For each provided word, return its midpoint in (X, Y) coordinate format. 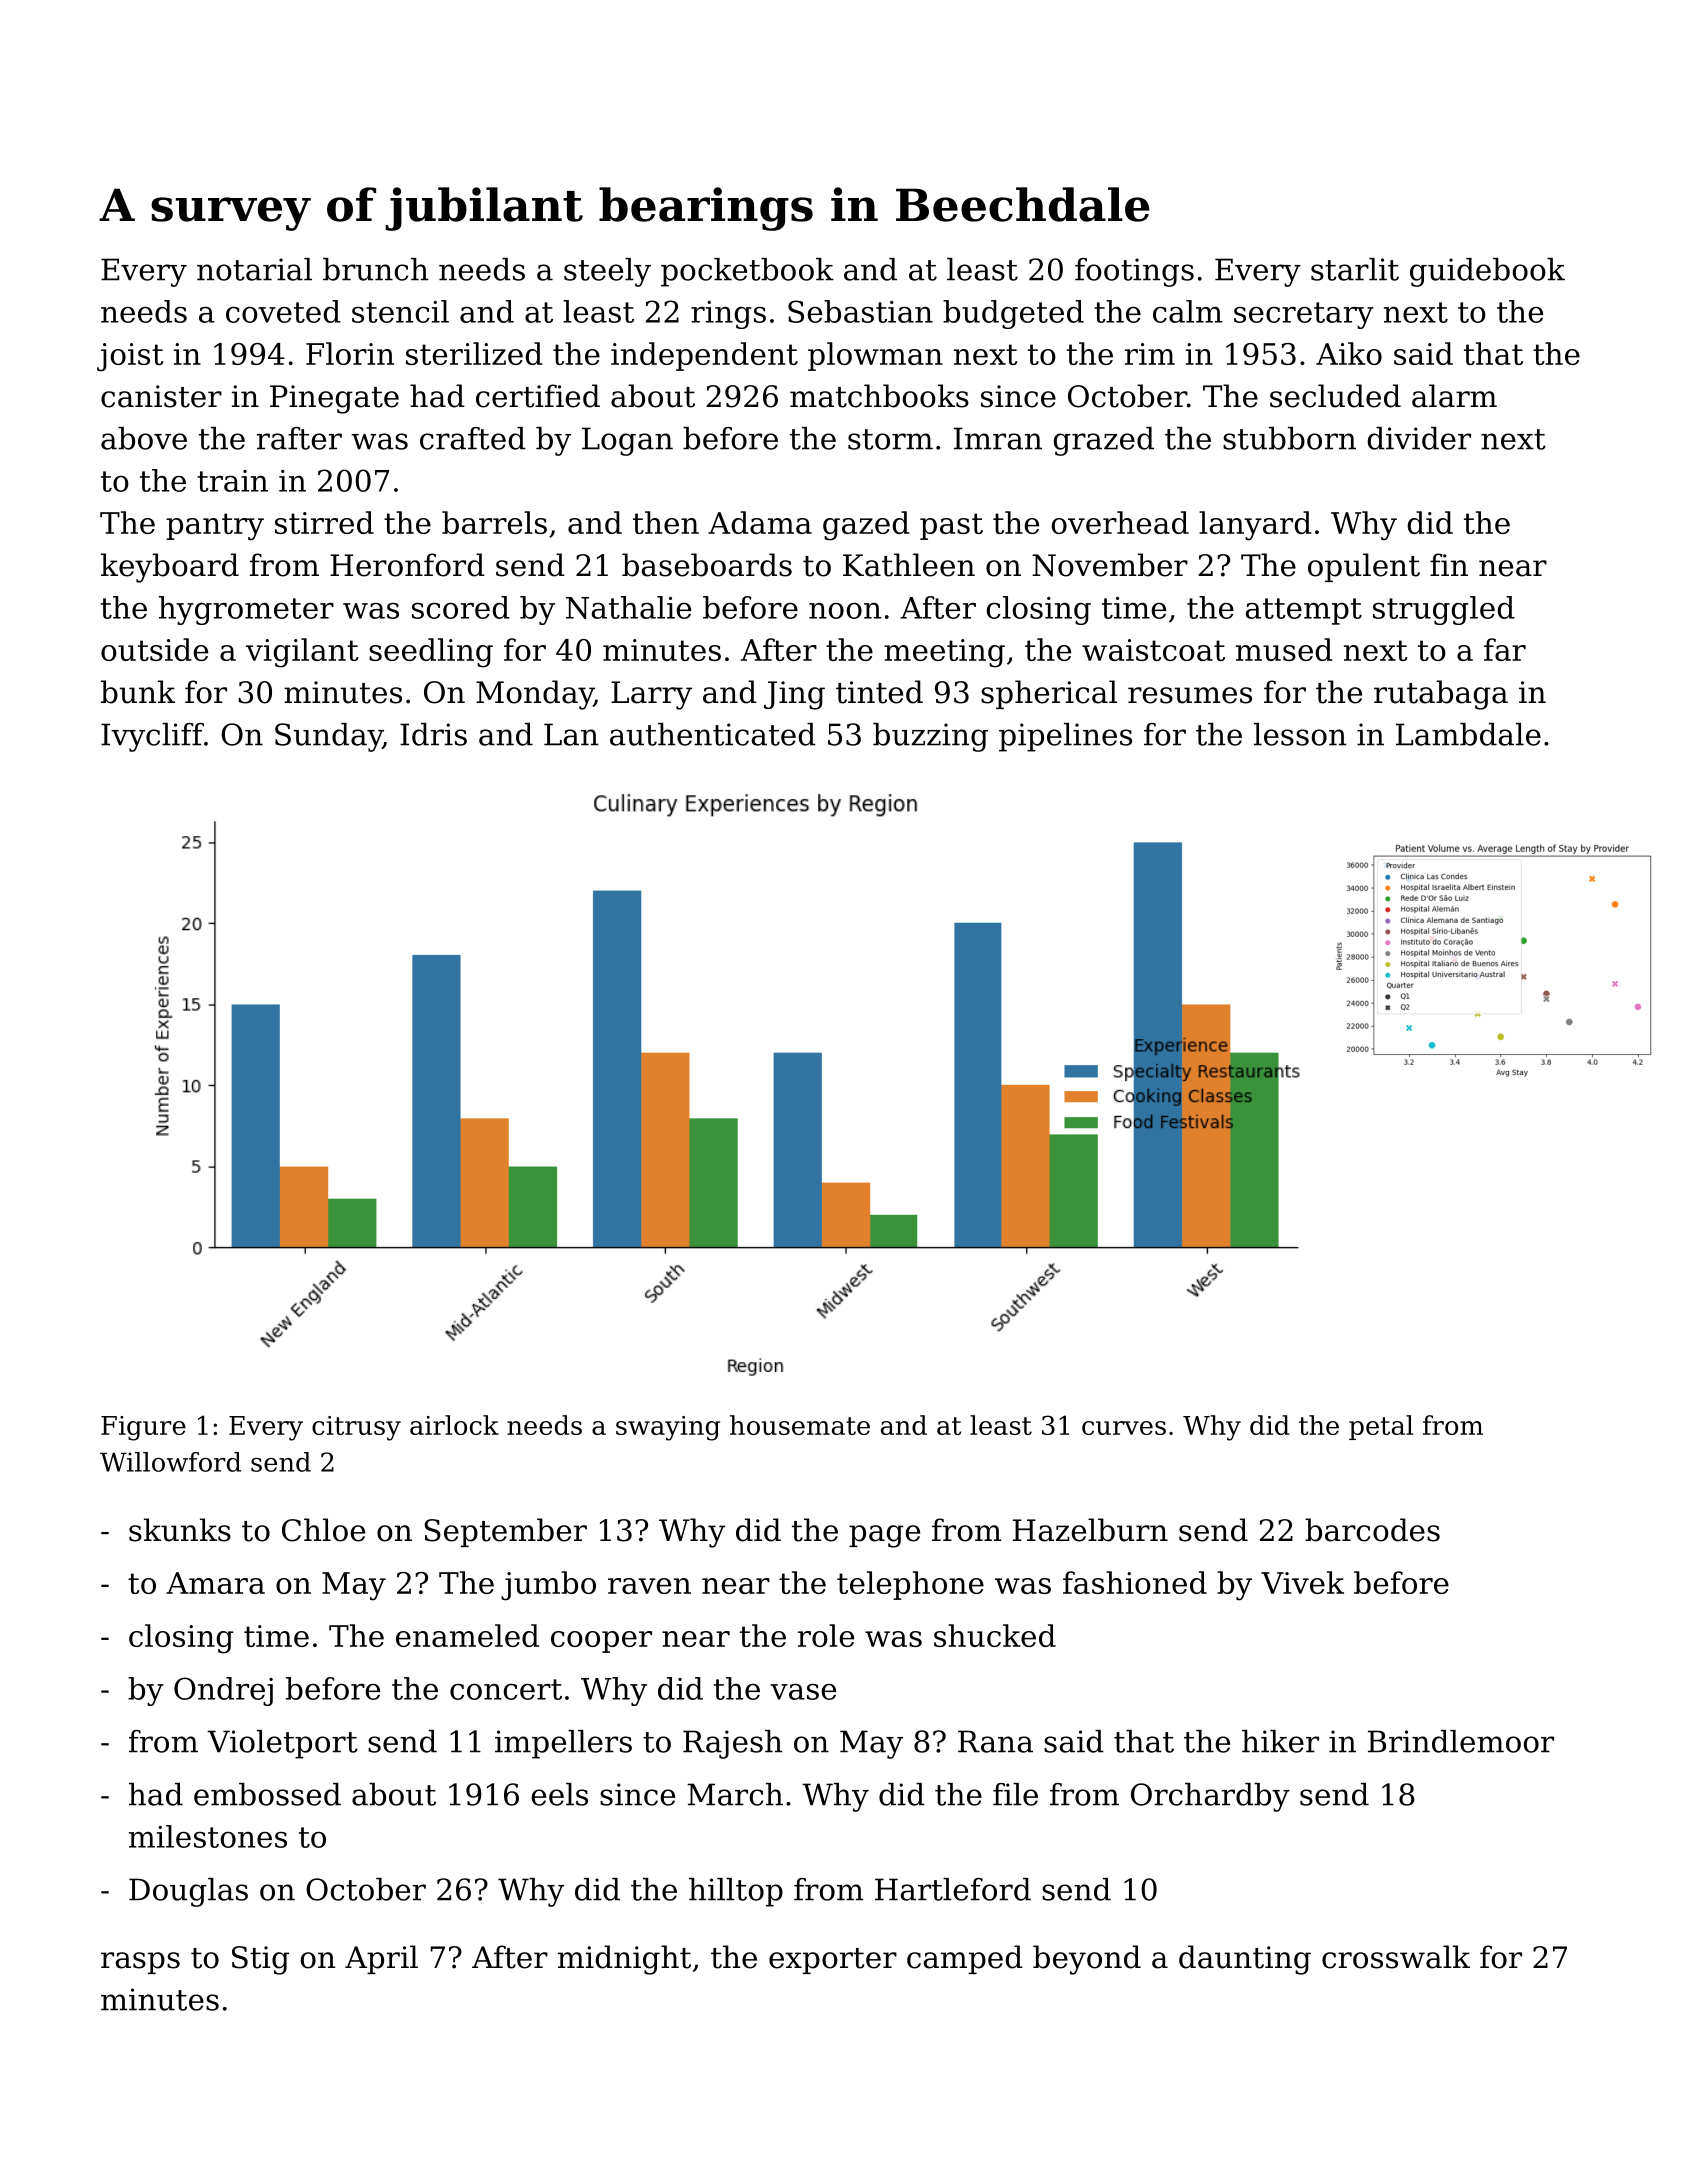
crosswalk (1396, 1957)
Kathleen (909, 565)
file (1015, 1794)
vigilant (302, 653)
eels (559, 1794)
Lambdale (1468, 734)
